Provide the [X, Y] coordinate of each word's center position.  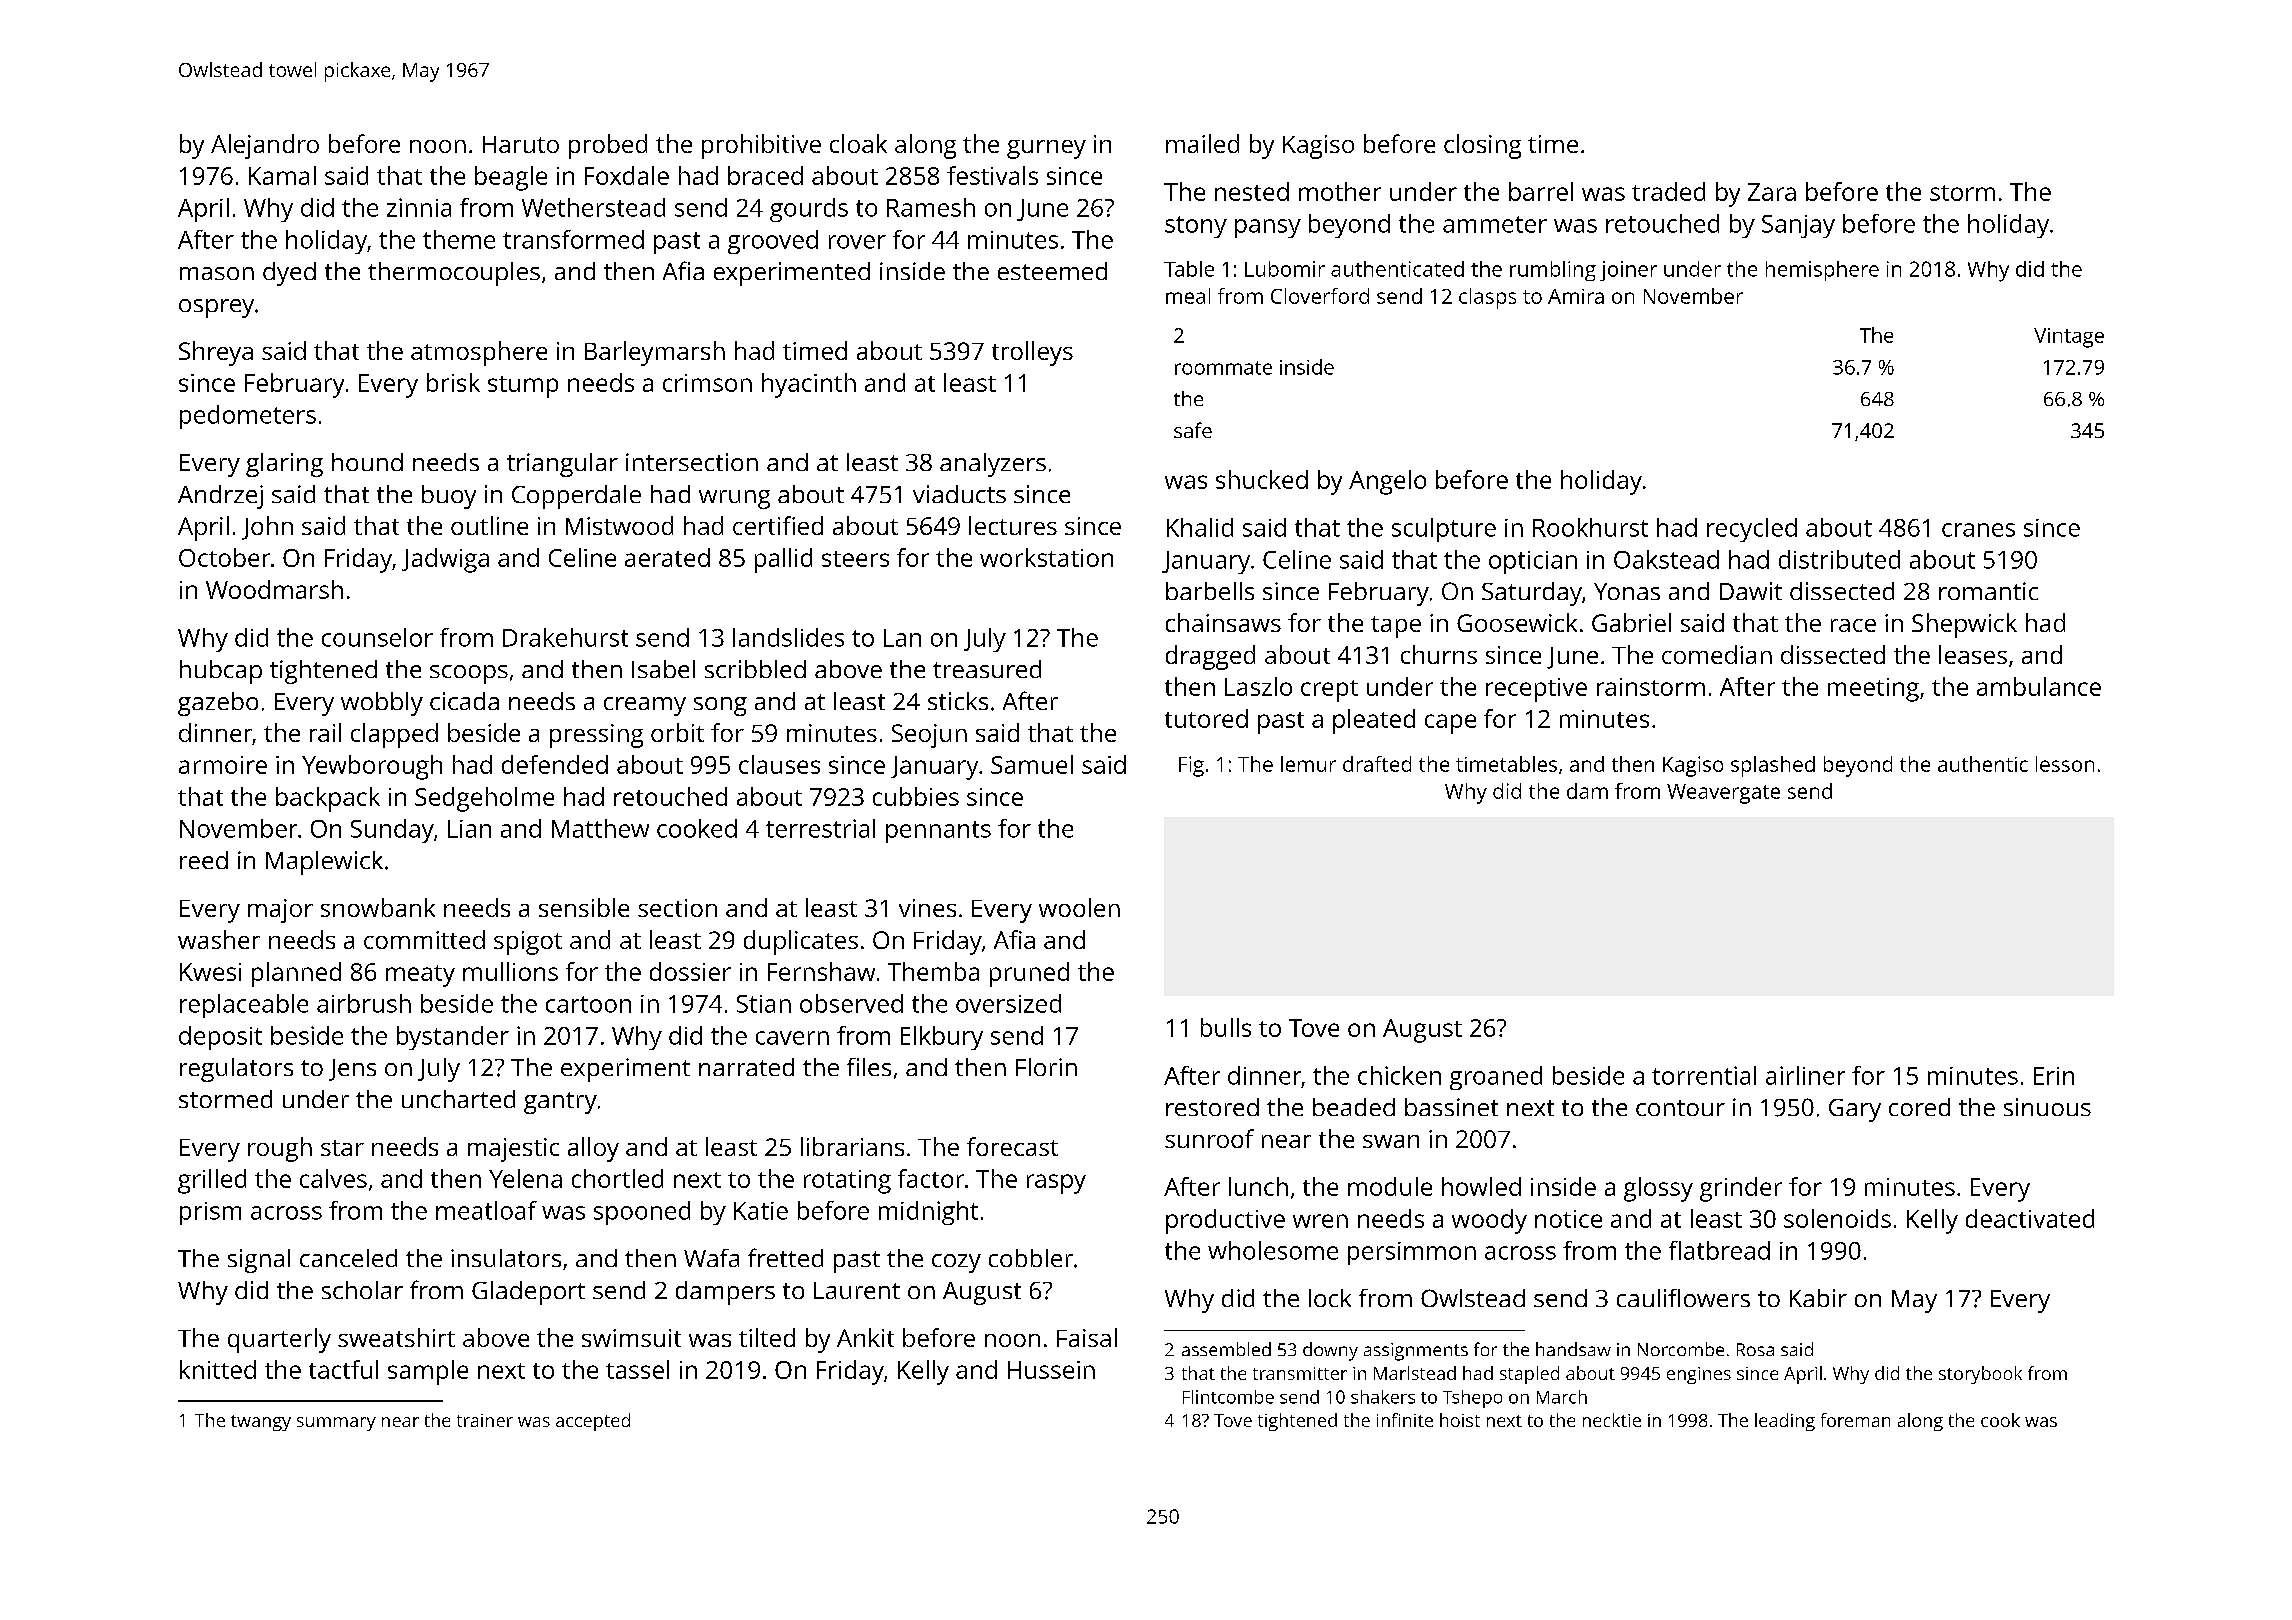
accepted [593, 1422]
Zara [1772, 192]
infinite [1405, 1420]
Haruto [521, 144]
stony [1196, 227]
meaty [420, 976]
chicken [1399, 1075]
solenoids [1837, 1218]
